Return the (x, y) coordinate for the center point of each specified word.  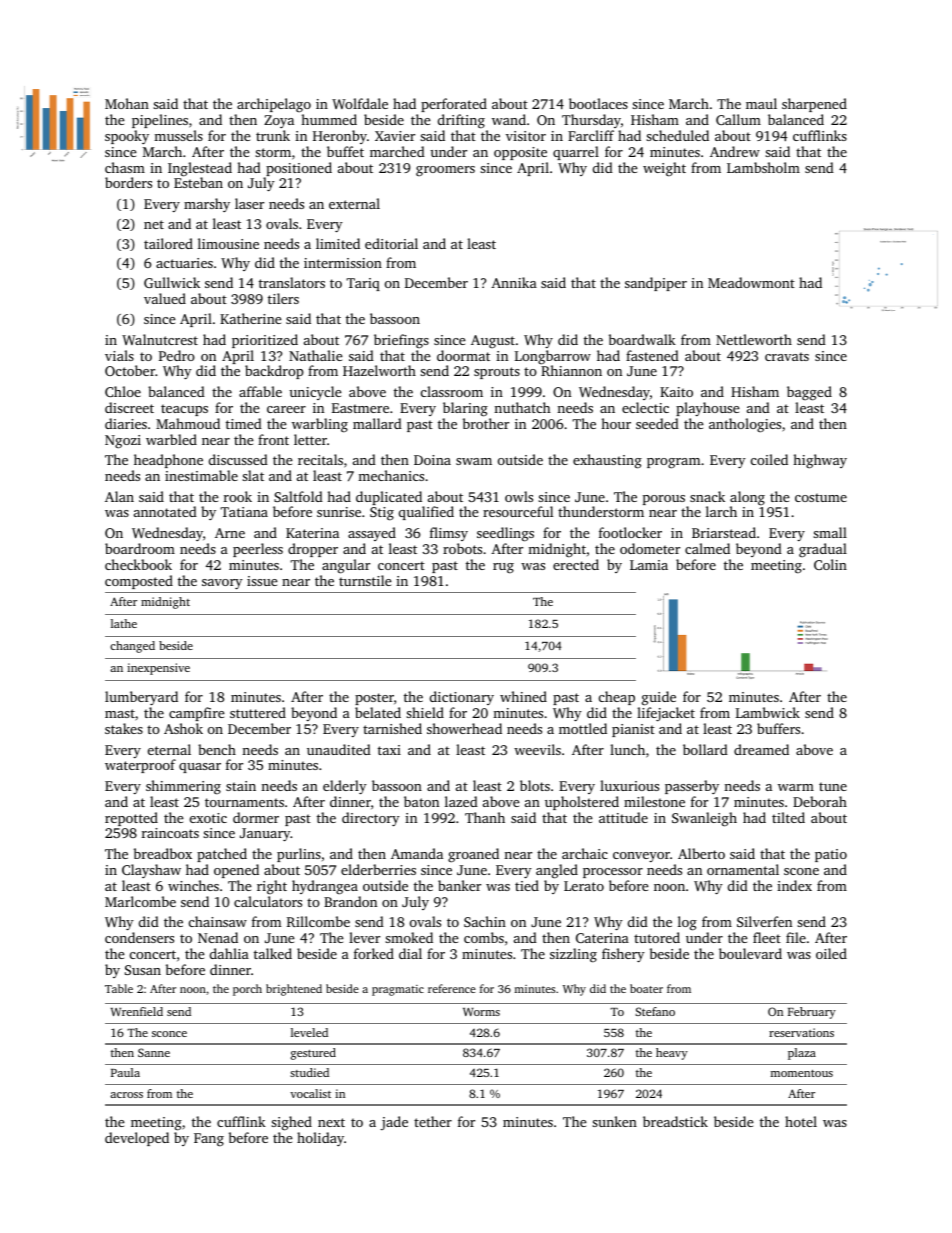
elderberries (378, 869)
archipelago (274, 105)
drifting (461, 121)
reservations (801, 1032)
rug (503, 568)
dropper (313, 550)
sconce (169, 1034)
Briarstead (724, 532)
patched (222, 855)
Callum (738, 119)
